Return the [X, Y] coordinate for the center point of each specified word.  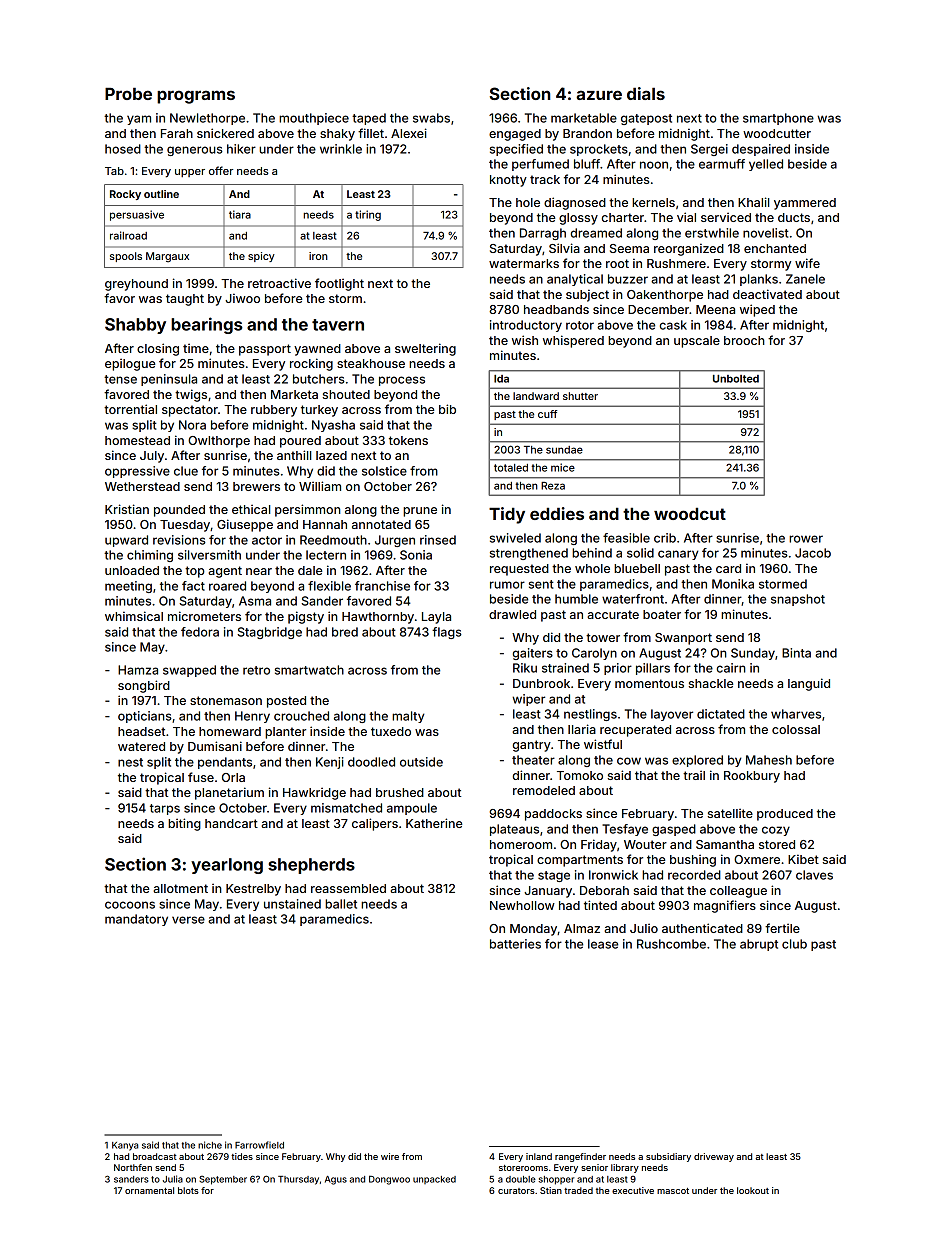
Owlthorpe [219, 442]
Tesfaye [625, 830]
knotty [508, 181]
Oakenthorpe [665, 296]
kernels [653, 202]
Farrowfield [259, 1145]
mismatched [346, 808]
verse [188, 920]
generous [195, 151]
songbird [144, 686]
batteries [515, 944]
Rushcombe [671, 944]
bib [447, 409]
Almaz [582, 928]
